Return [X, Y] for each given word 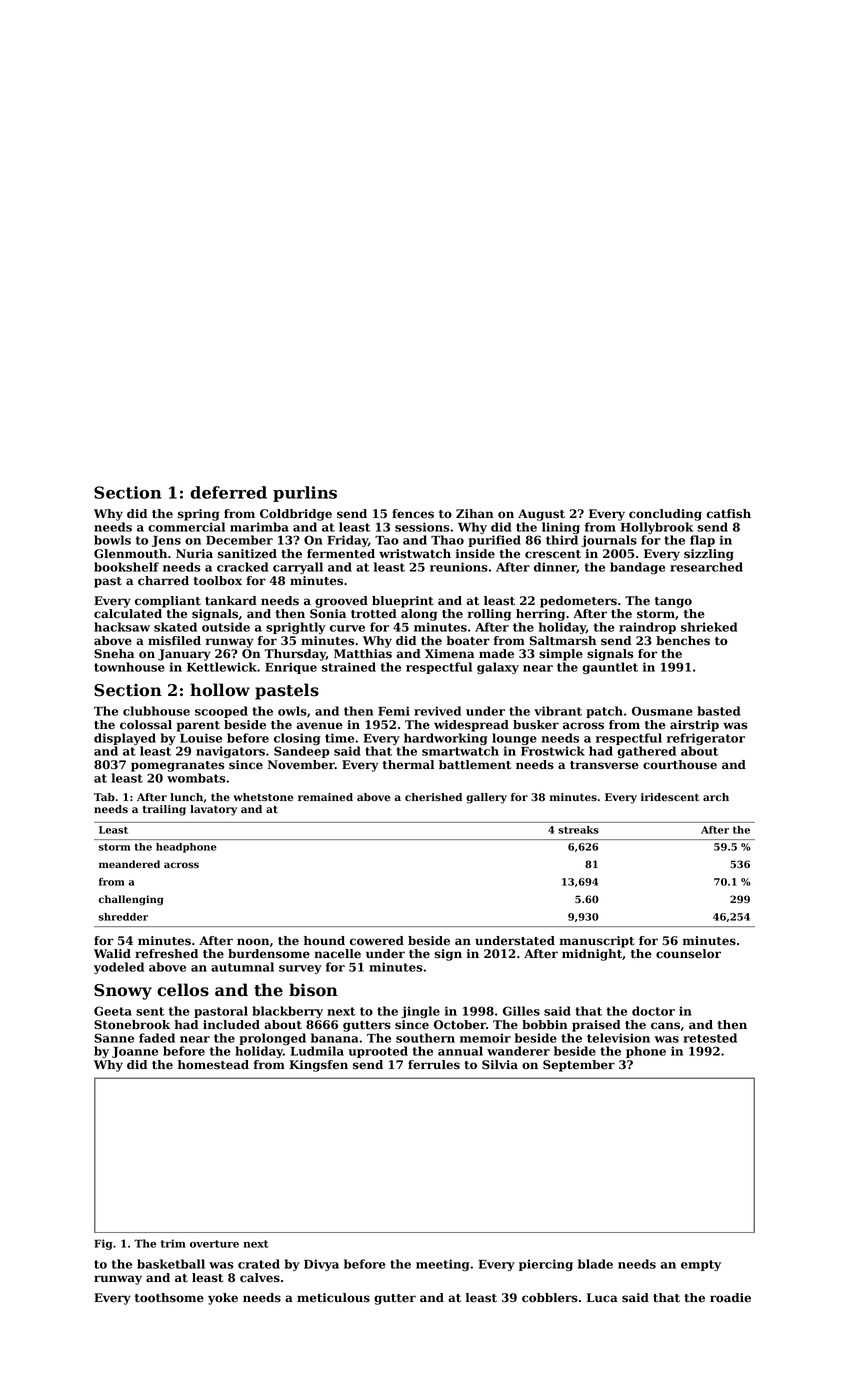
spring [198, 515]
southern [425, 1038]
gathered [646, 752]
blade [595, 1264]
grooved [341, 602]
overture [214, 1244]
